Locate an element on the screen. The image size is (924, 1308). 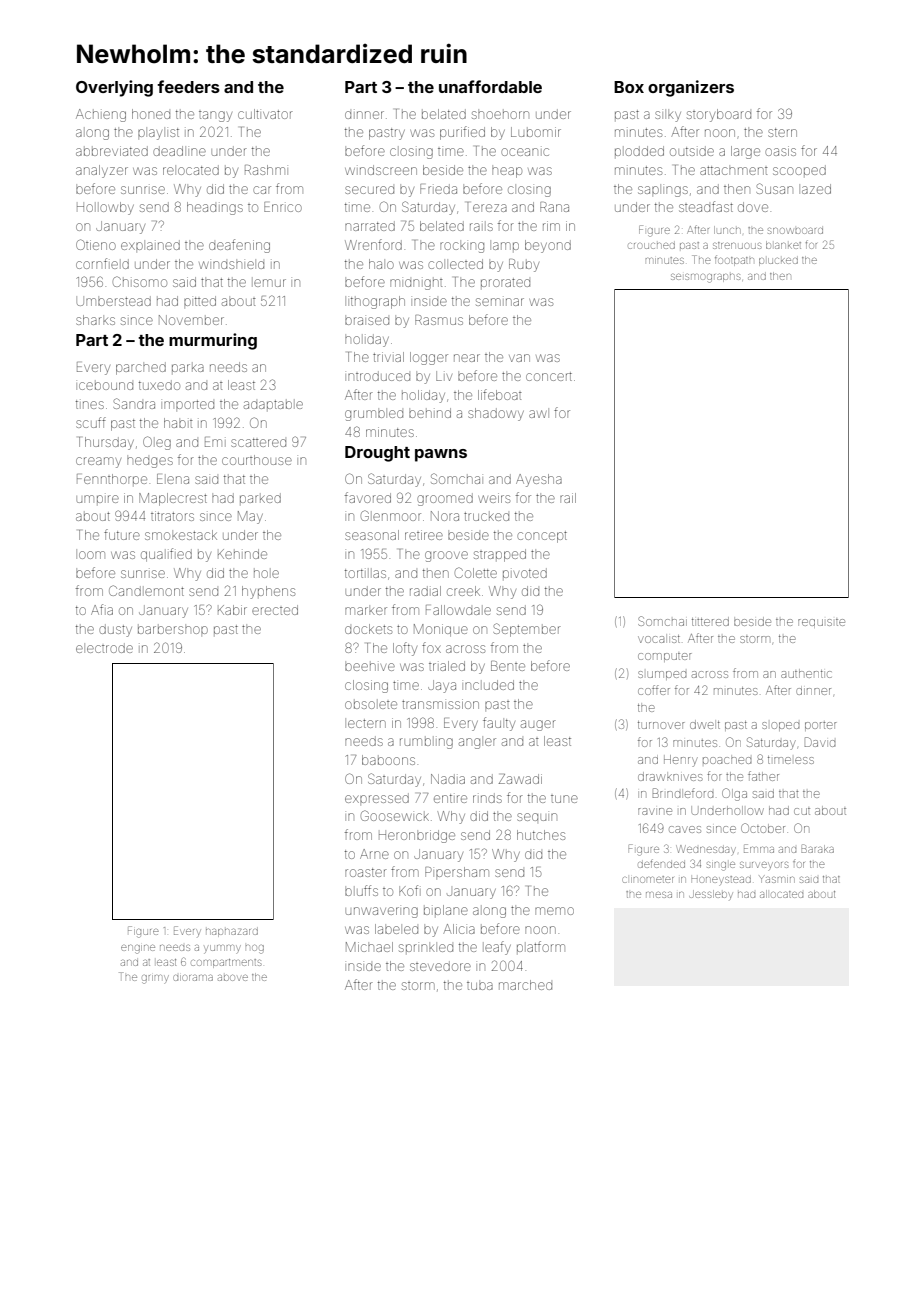
grimy is located at coordinates (155, 979).
